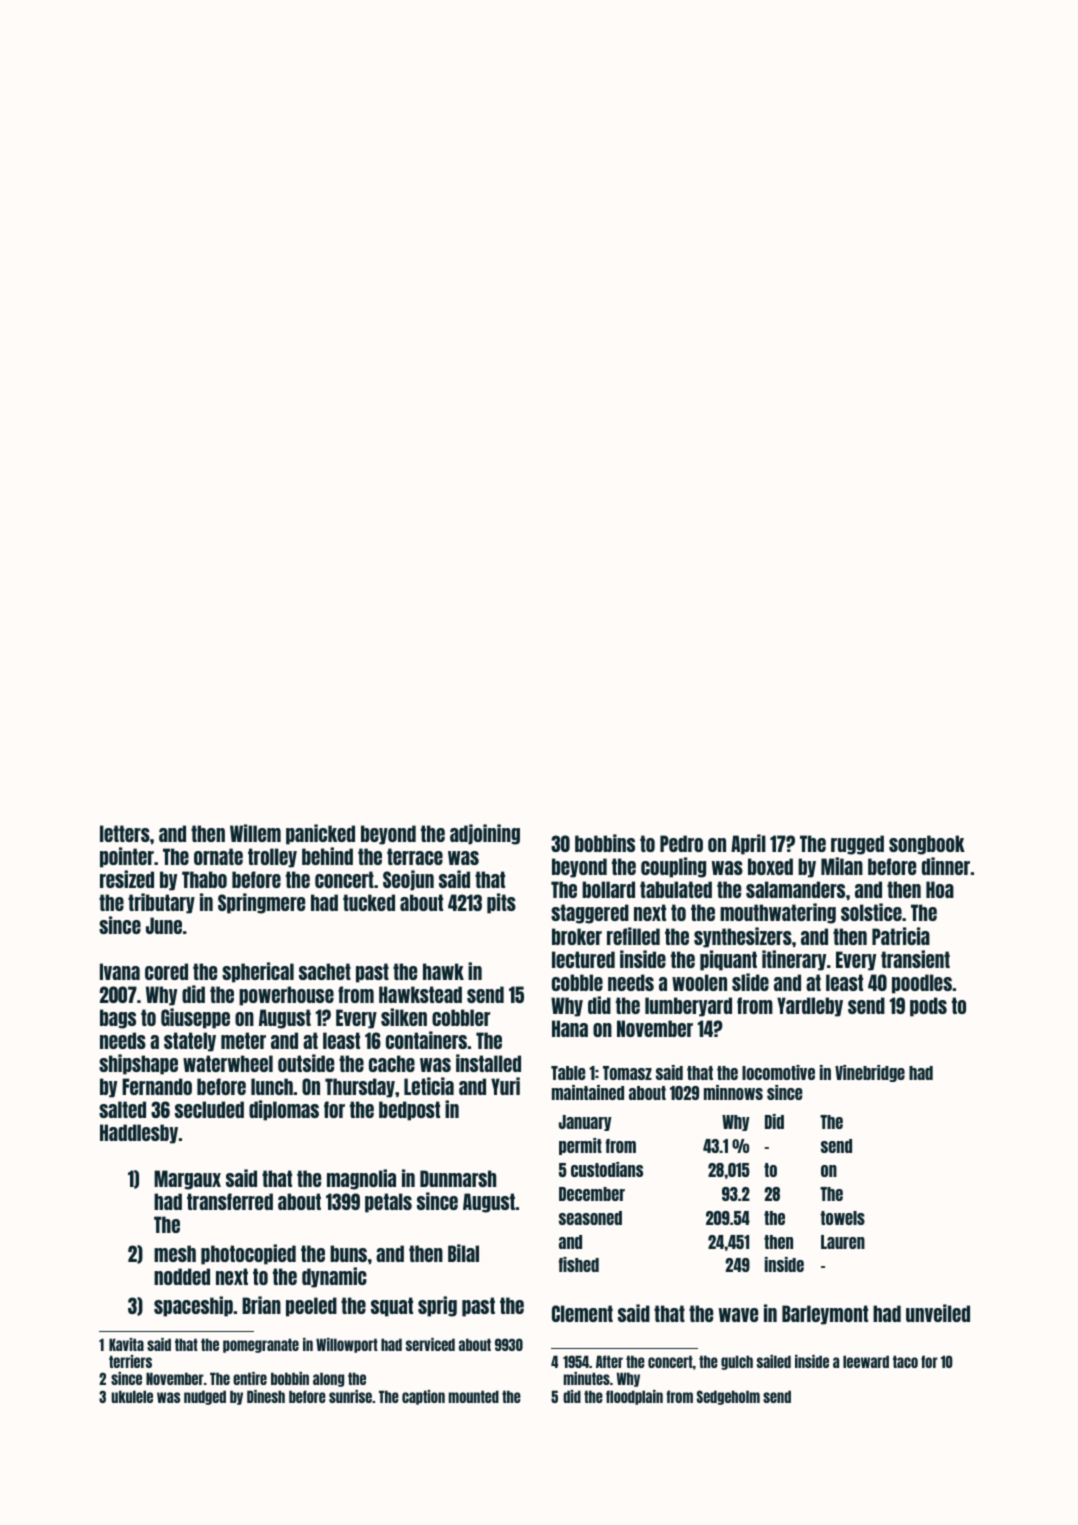 The image size is (1078, 1525). I want to click on Dinesh, so click(266, 1396).
